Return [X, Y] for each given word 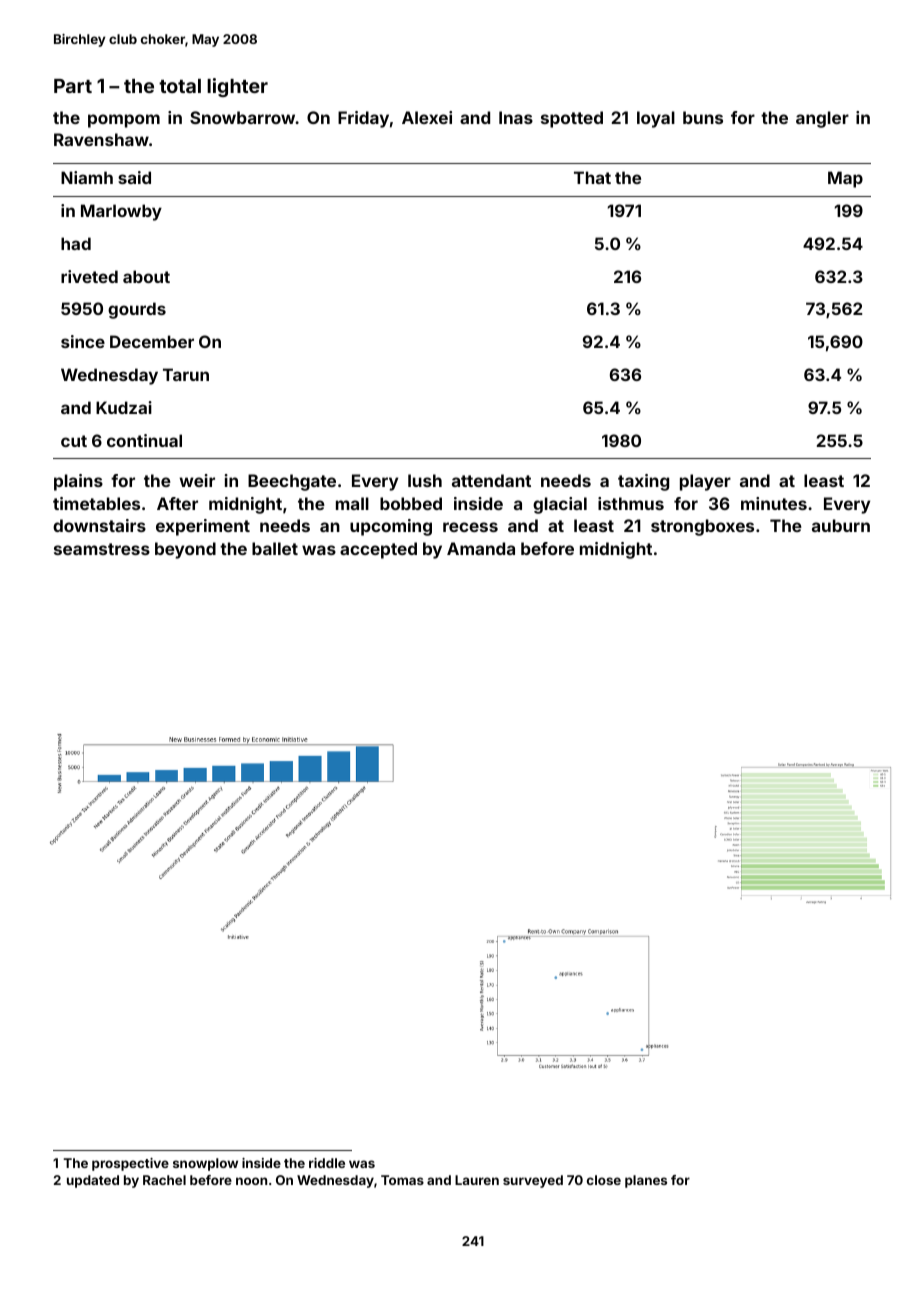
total [180, 86]
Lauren [477, 1180]
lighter [237, 87]
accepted [378, 550]
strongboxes [702, 527]
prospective [130, 1164]
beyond [185, 550]
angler [822, 119]
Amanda [481, 548]
